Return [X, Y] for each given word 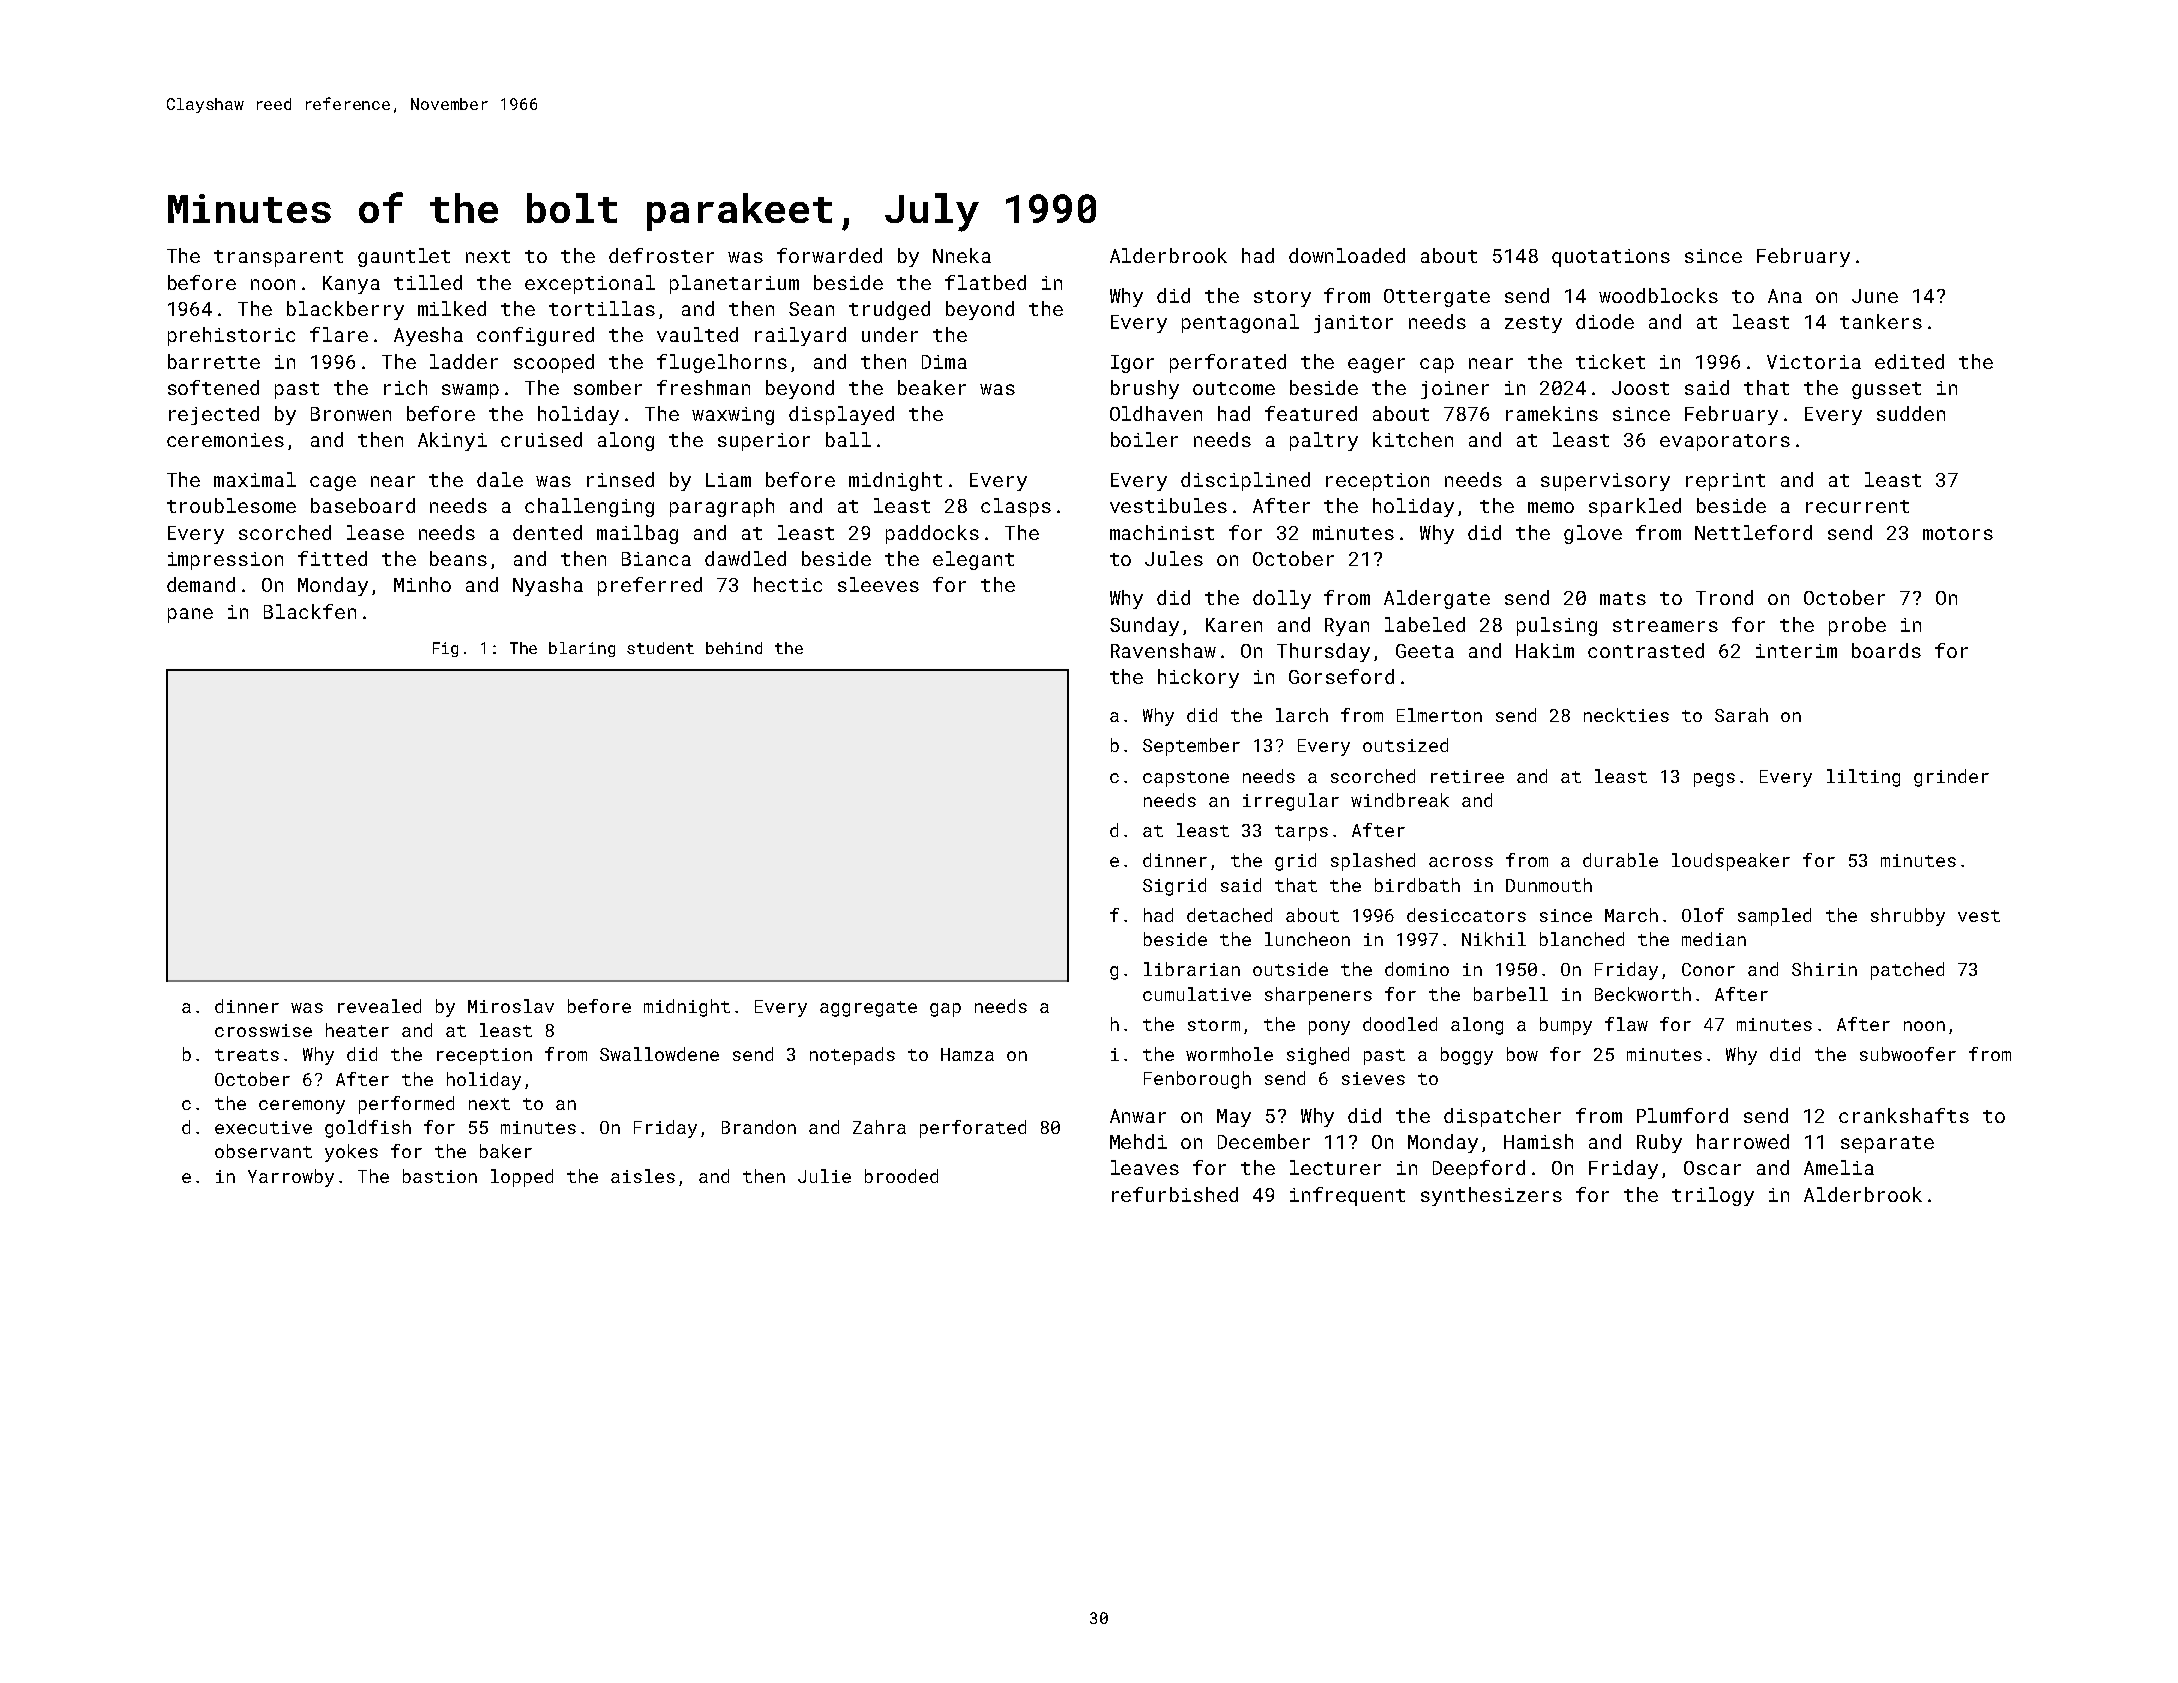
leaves [1145, 1167]
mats [1623, 598]
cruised [541, 439]
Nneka [962, 255]
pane [190, 615]
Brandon [759, 1127]
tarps [1301, 833]
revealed [379, 1006]
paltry [1324, 441]
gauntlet [404, 257]
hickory [1198, 678]
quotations [1611, 258]
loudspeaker [1731, 862]
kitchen [1413, 439]
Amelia [1839, 1167]
